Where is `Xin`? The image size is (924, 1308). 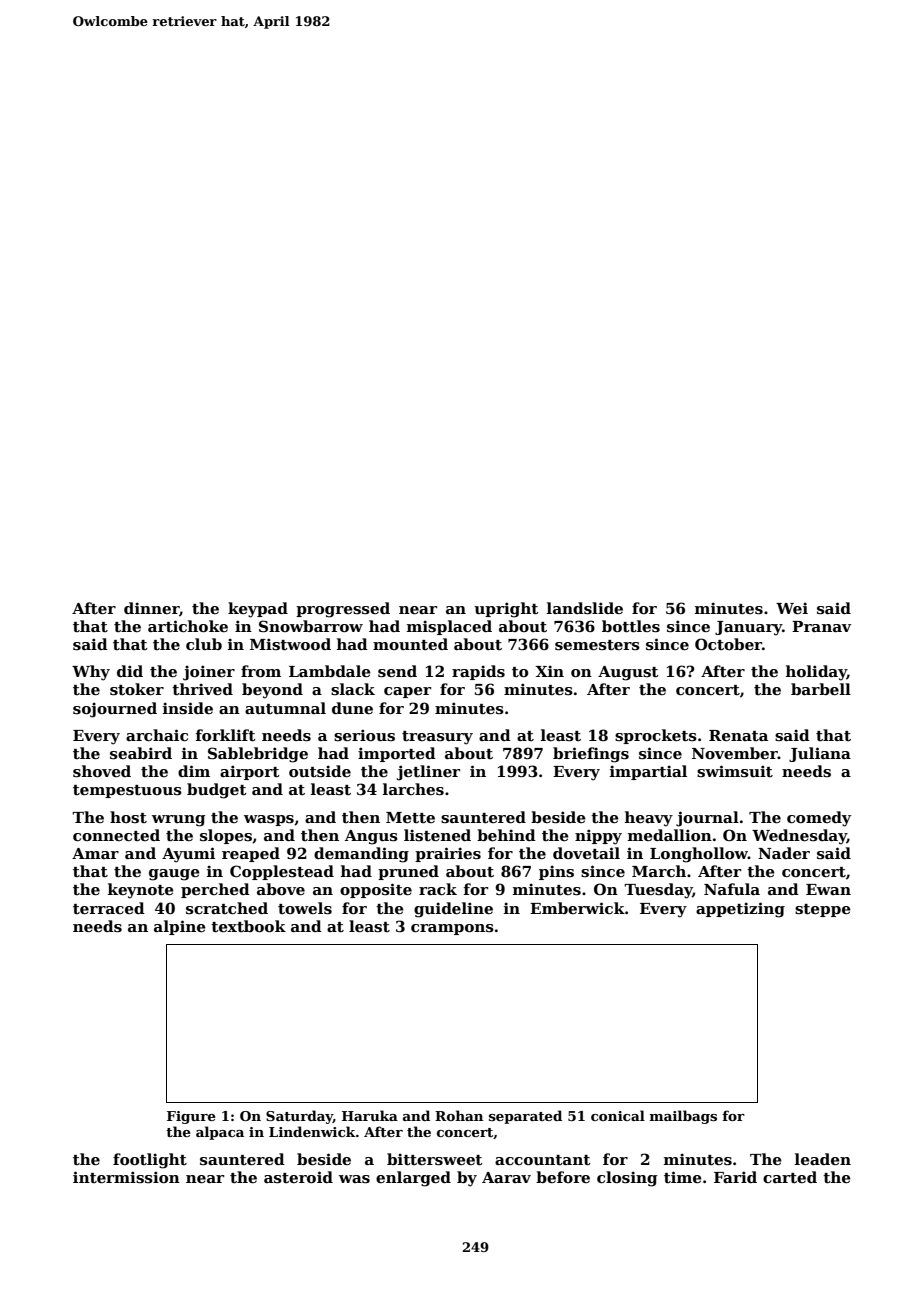 Xin is located at coordinates (549, 671).
